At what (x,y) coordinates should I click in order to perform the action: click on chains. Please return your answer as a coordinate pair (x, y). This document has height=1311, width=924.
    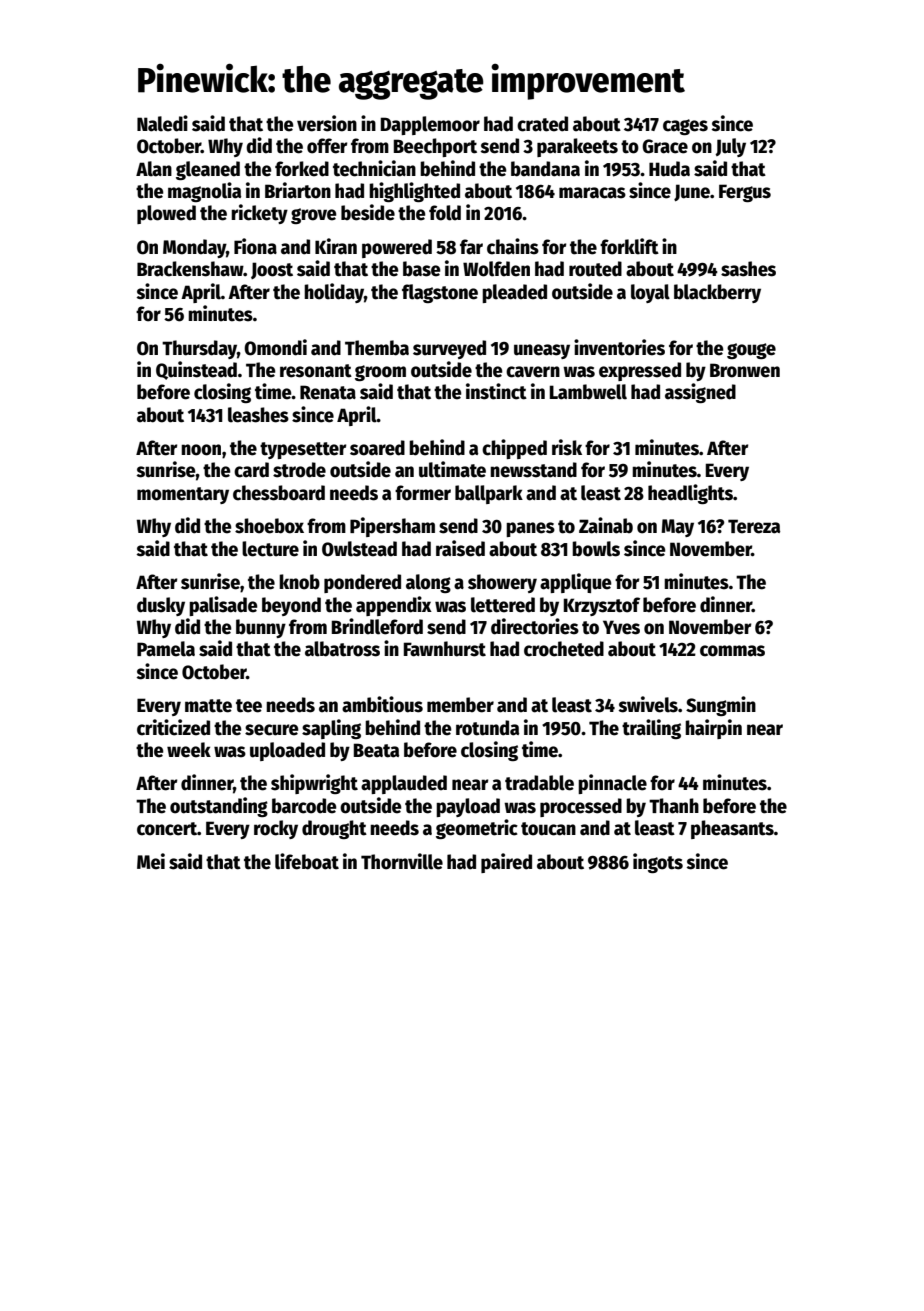
    Looking at the image, I should click on (513, 246).
